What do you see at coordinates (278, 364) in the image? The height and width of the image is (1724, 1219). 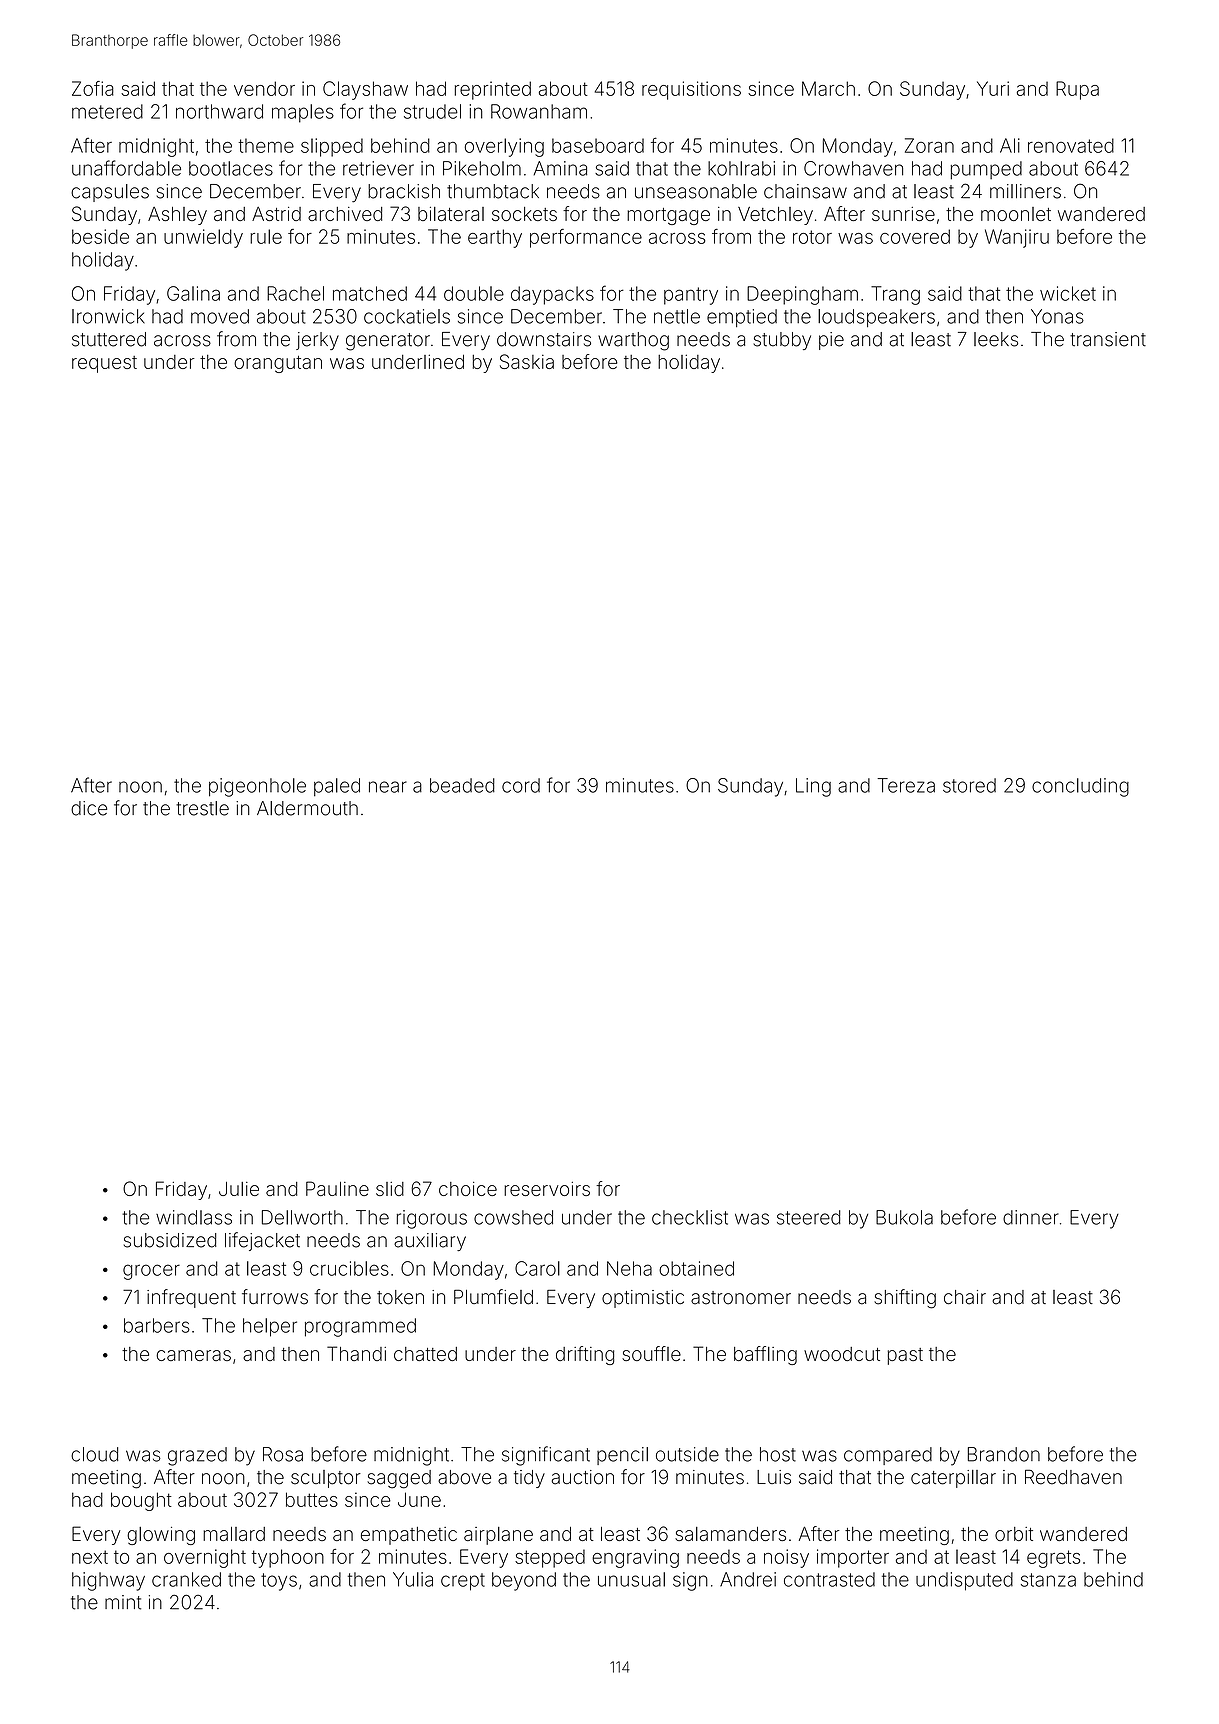 I see `orangutan` at bounding box center [278, 364].
